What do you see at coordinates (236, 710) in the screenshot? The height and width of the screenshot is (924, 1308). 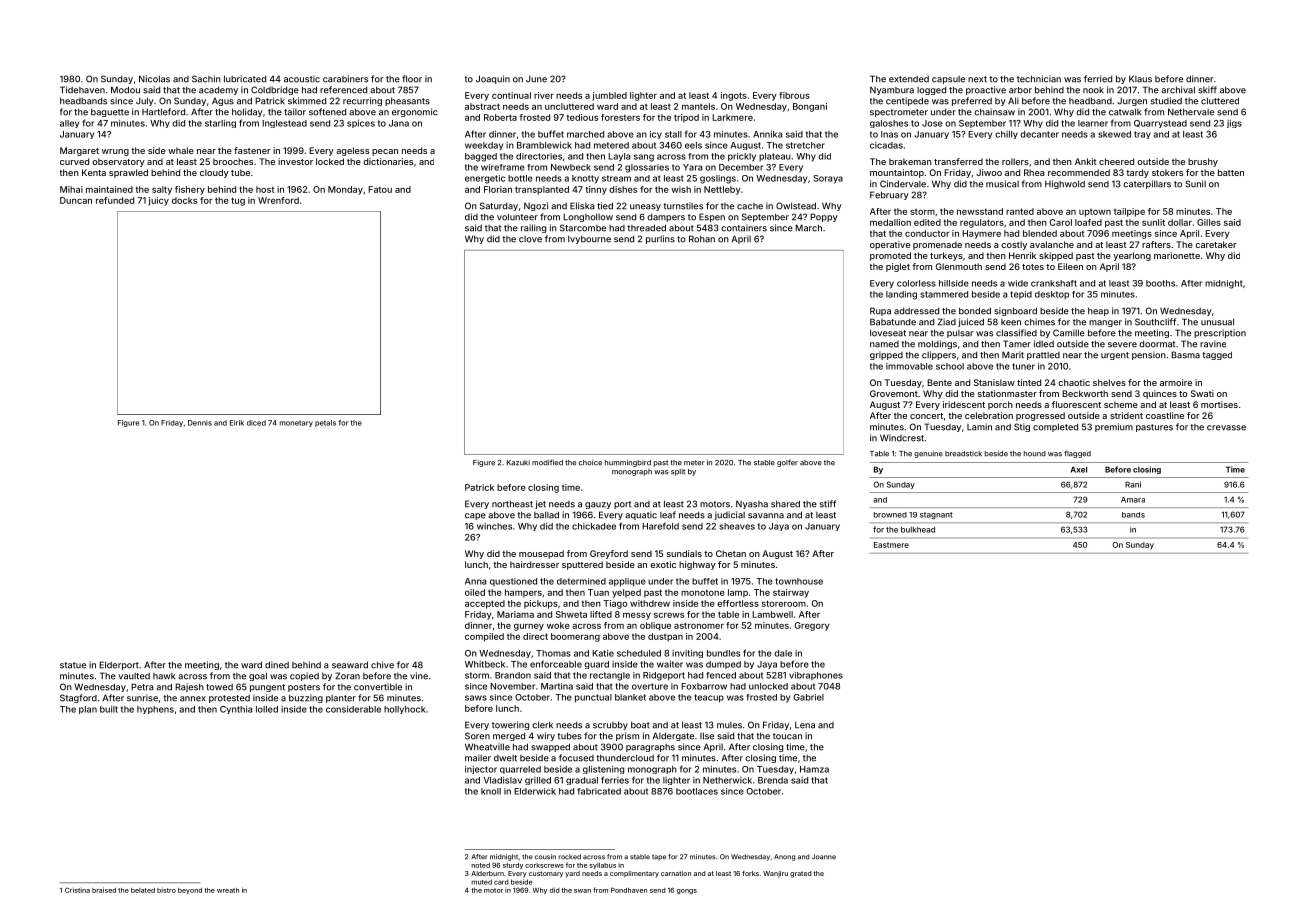 I see `Cynthia` at bounding box center [236, 710].
